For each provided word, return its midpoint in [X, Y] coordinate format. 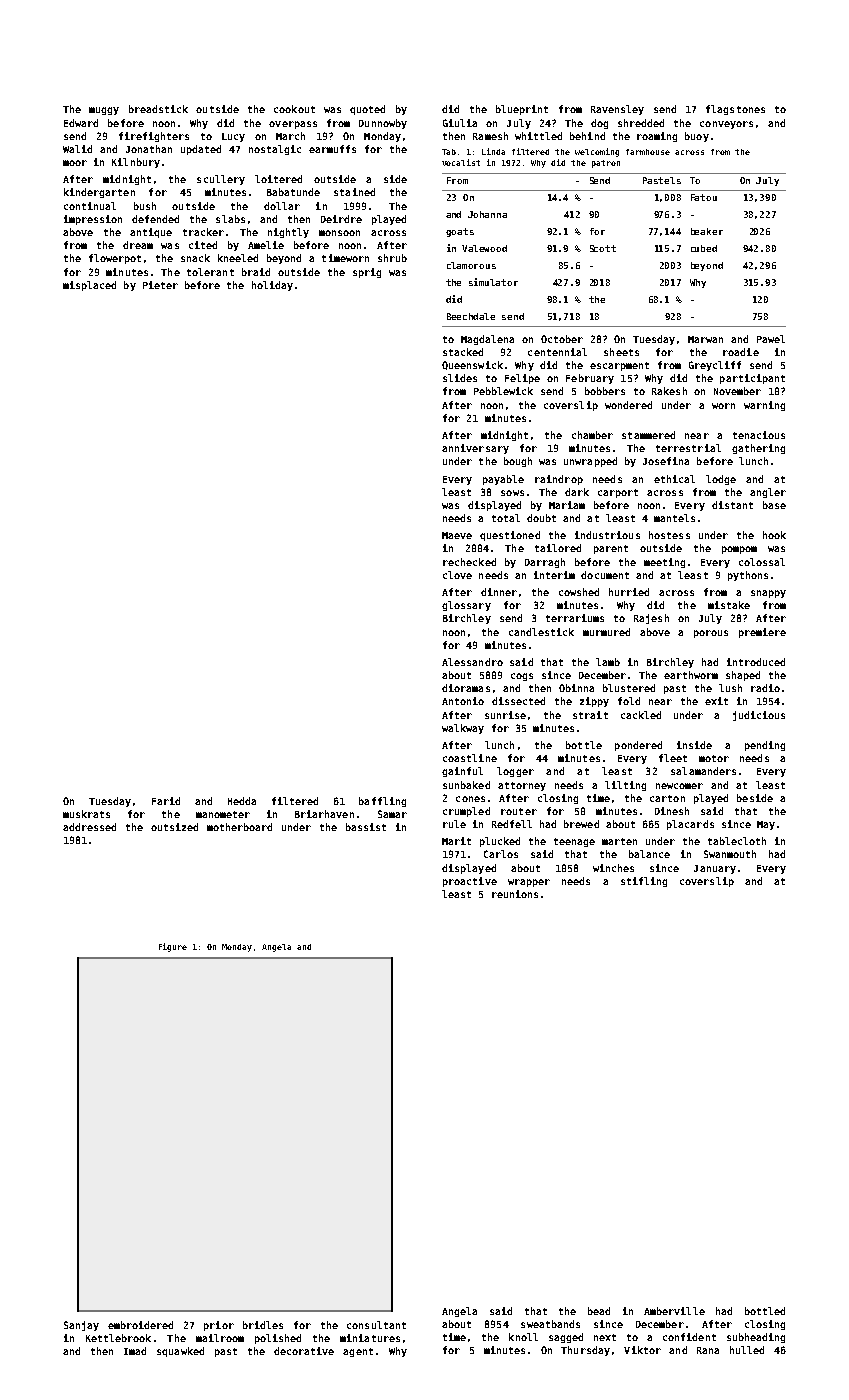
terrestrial [688, 448]
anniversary [475, 449]
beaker [707, 231]
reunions [515, 894]
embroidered [140, 1325]
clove [457, 575]
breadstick [158, 109]
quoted [367, 110]
